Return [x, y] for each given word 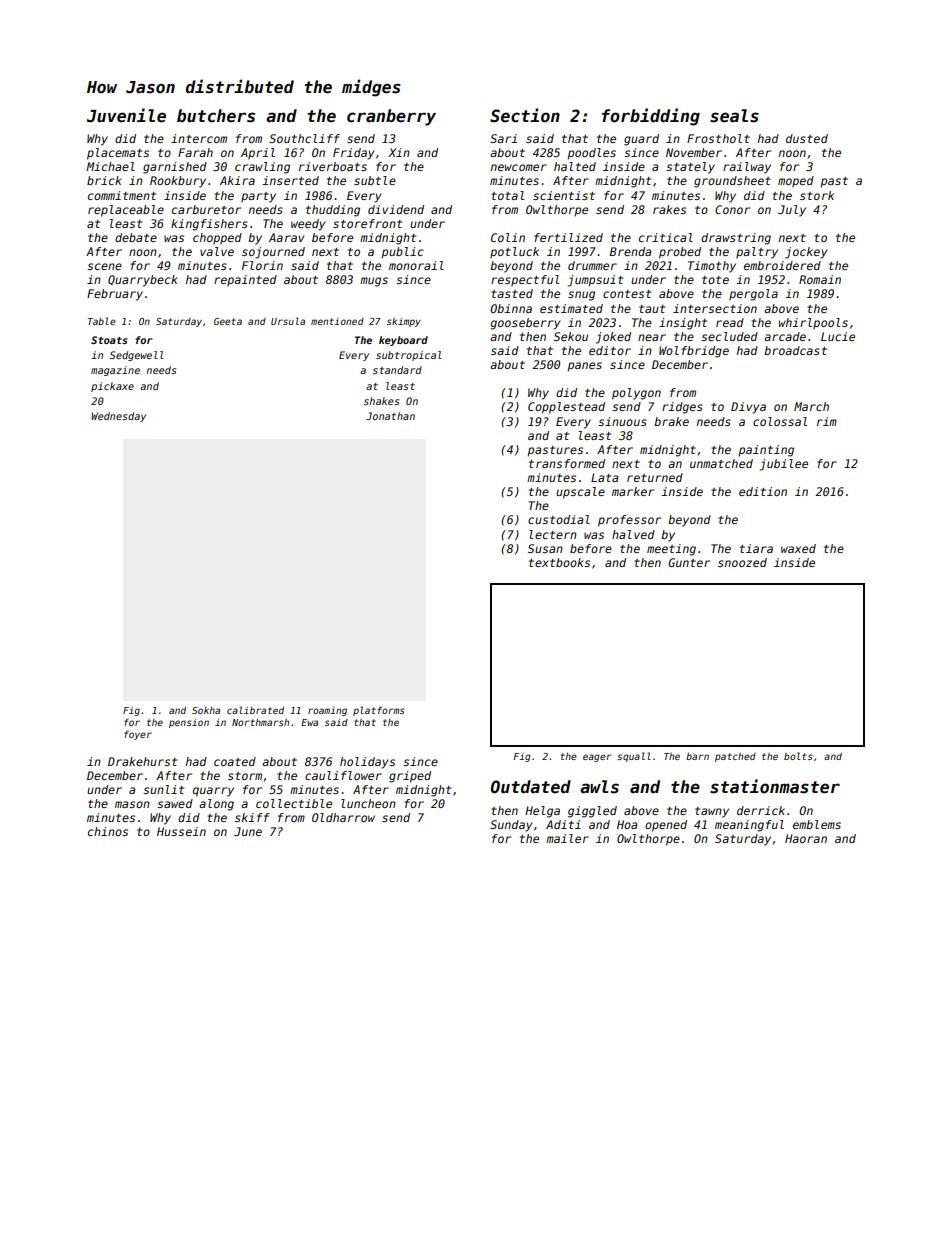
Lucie [838, 336]
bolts [798, 756]
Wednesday [118, 417]
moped [796, 182]
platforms [378, 711]
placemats [118, 154]
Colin [508, 237]
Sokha [206, 710]
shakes [381, 401]
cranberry [391, 117]
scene [104, 266]
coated [235, 761]
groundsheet [732, 182]
